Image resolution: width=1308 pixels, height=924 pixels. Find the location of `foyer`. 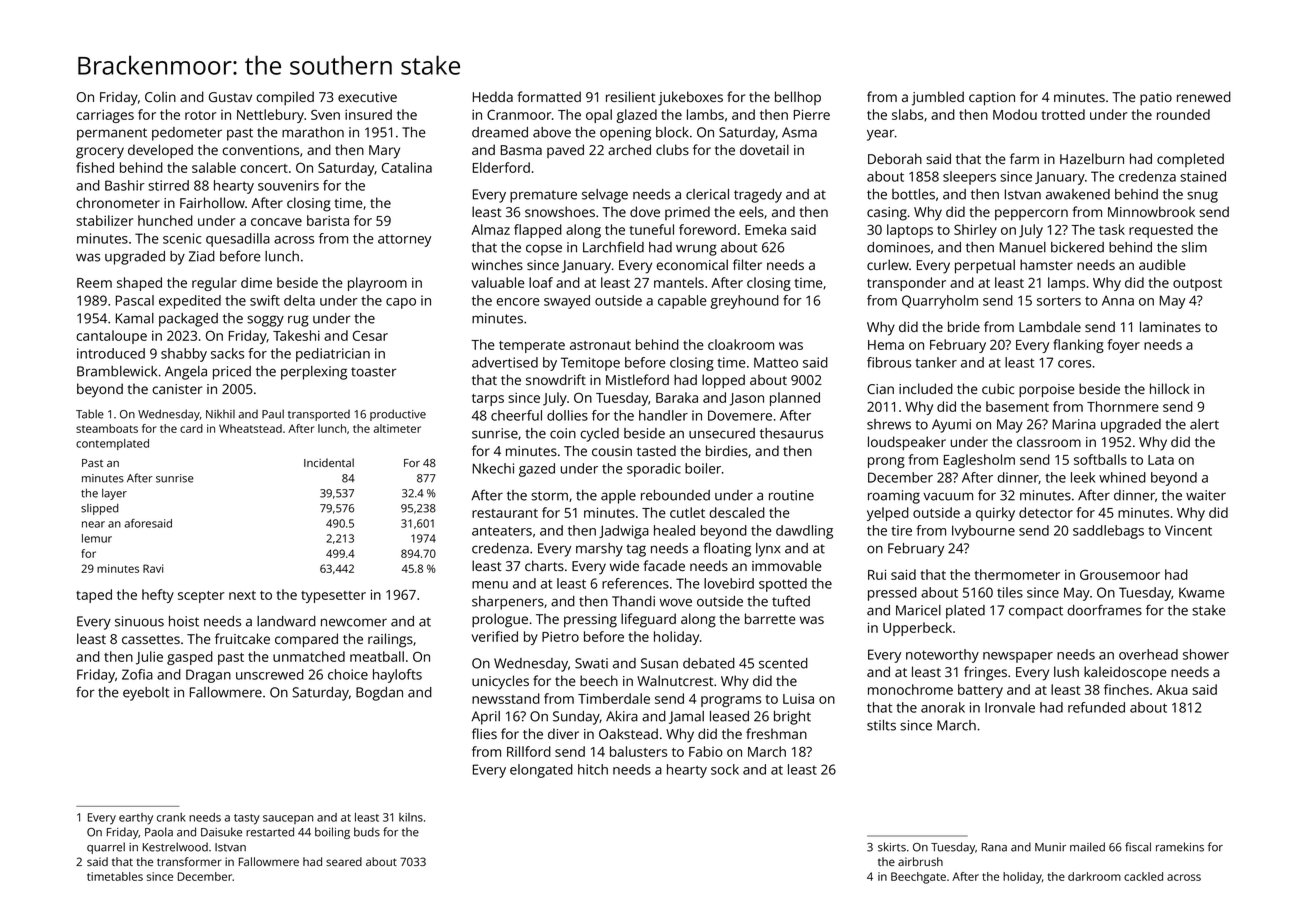

foyer is located at coordinates (1124, 346).
